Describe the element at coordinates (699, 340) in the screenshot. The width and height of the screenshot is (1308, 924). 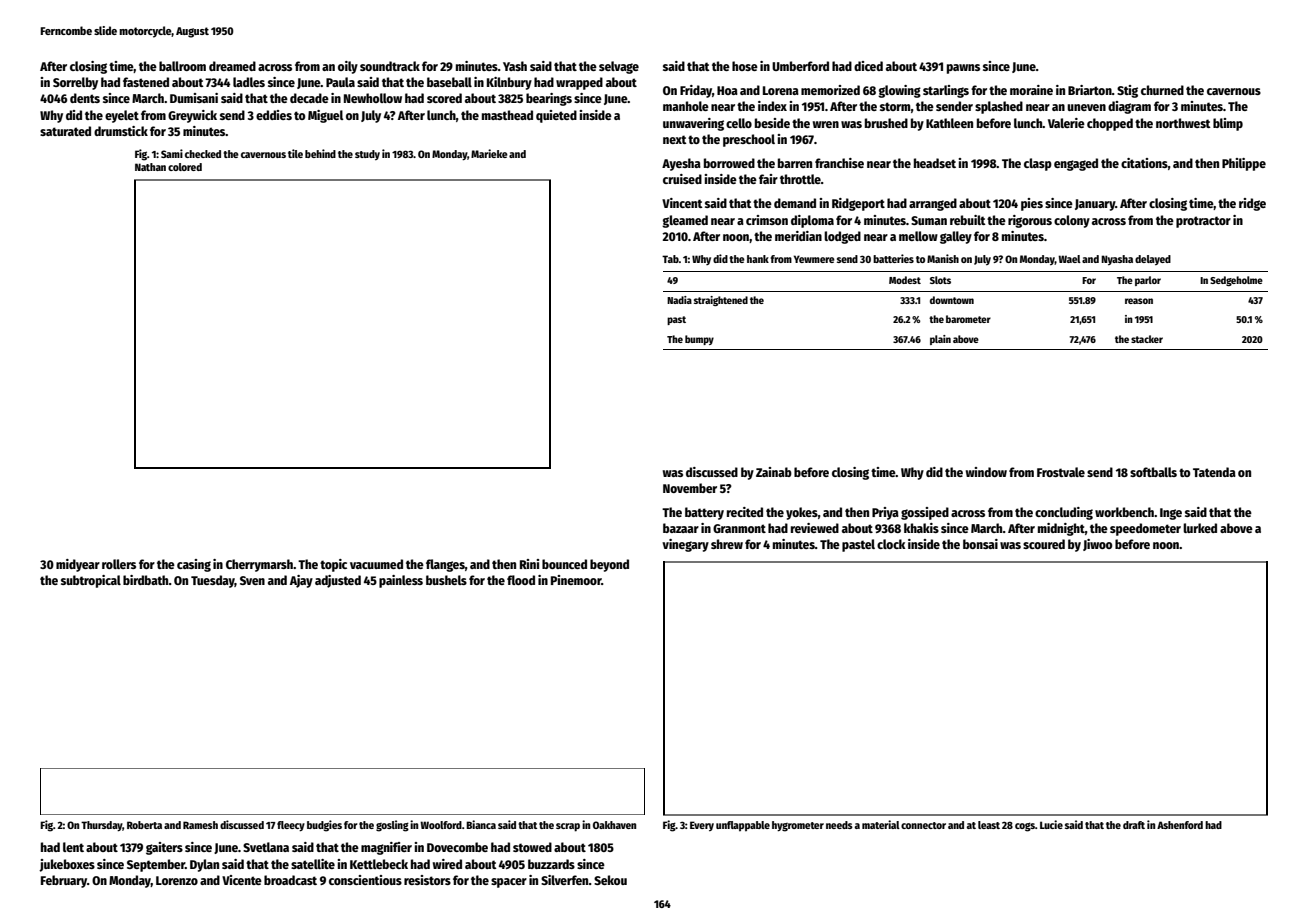
I see `bumpy` at that location.
